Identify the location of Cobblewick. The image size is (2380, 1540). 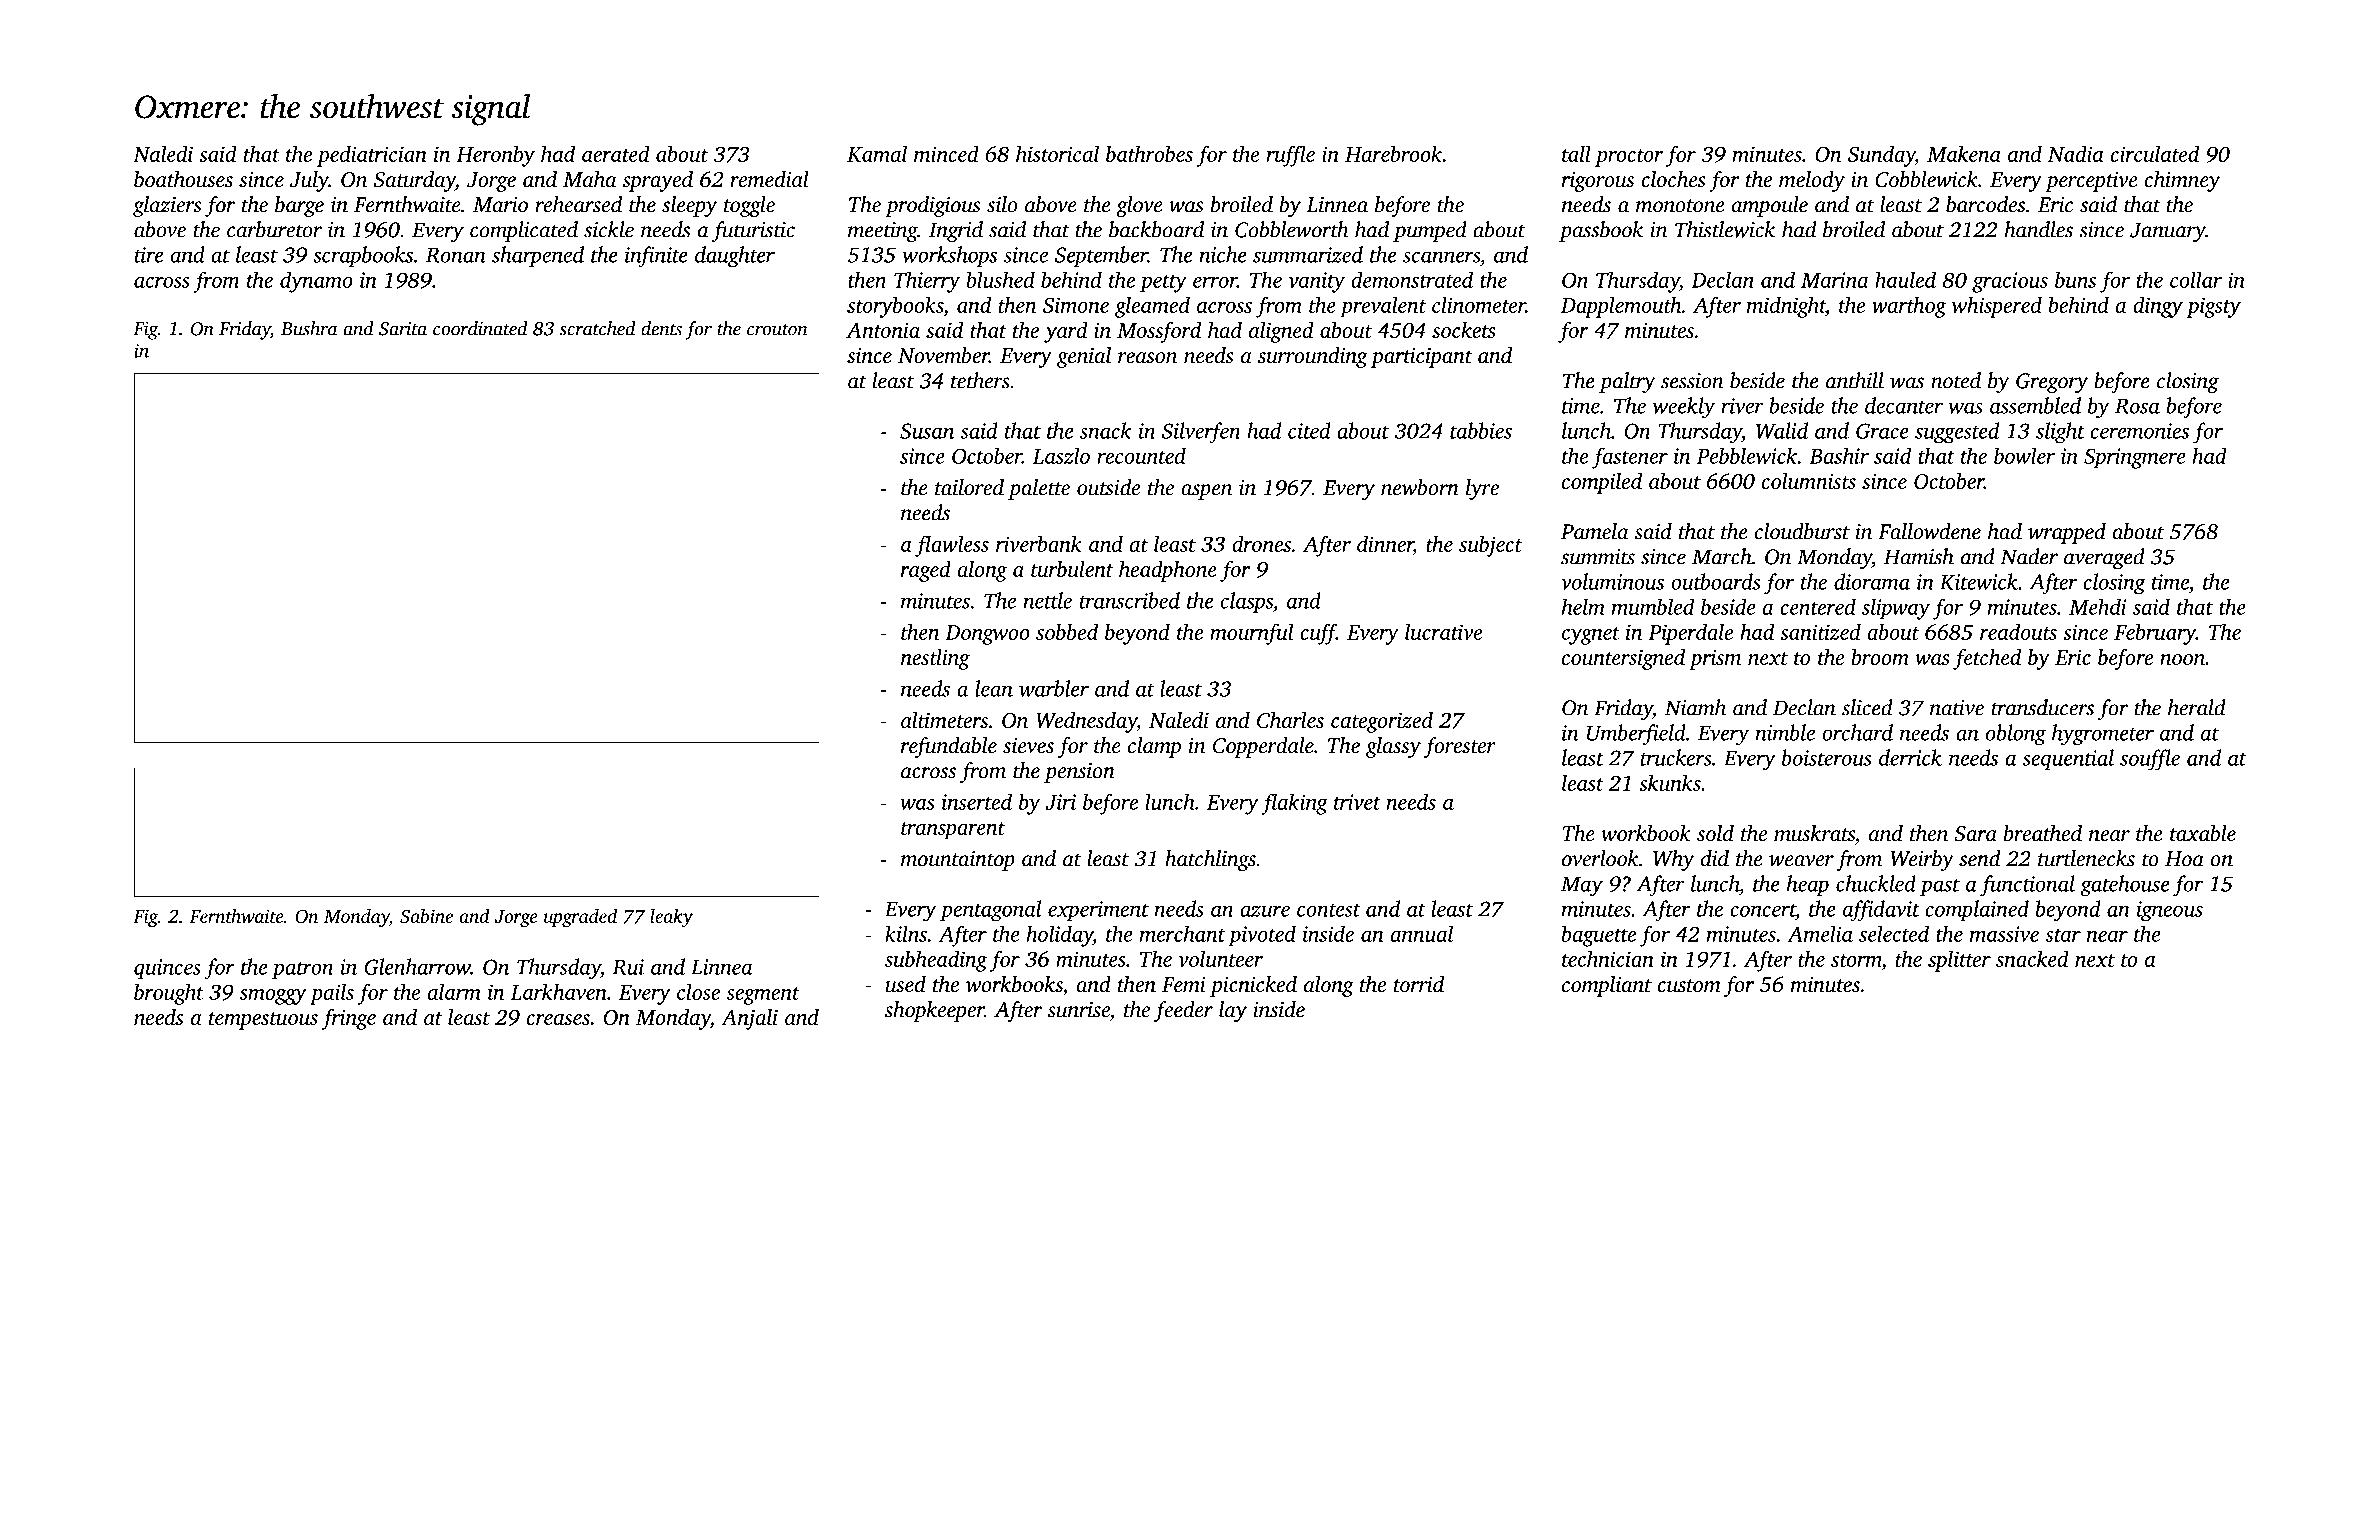
(1926, 179).
